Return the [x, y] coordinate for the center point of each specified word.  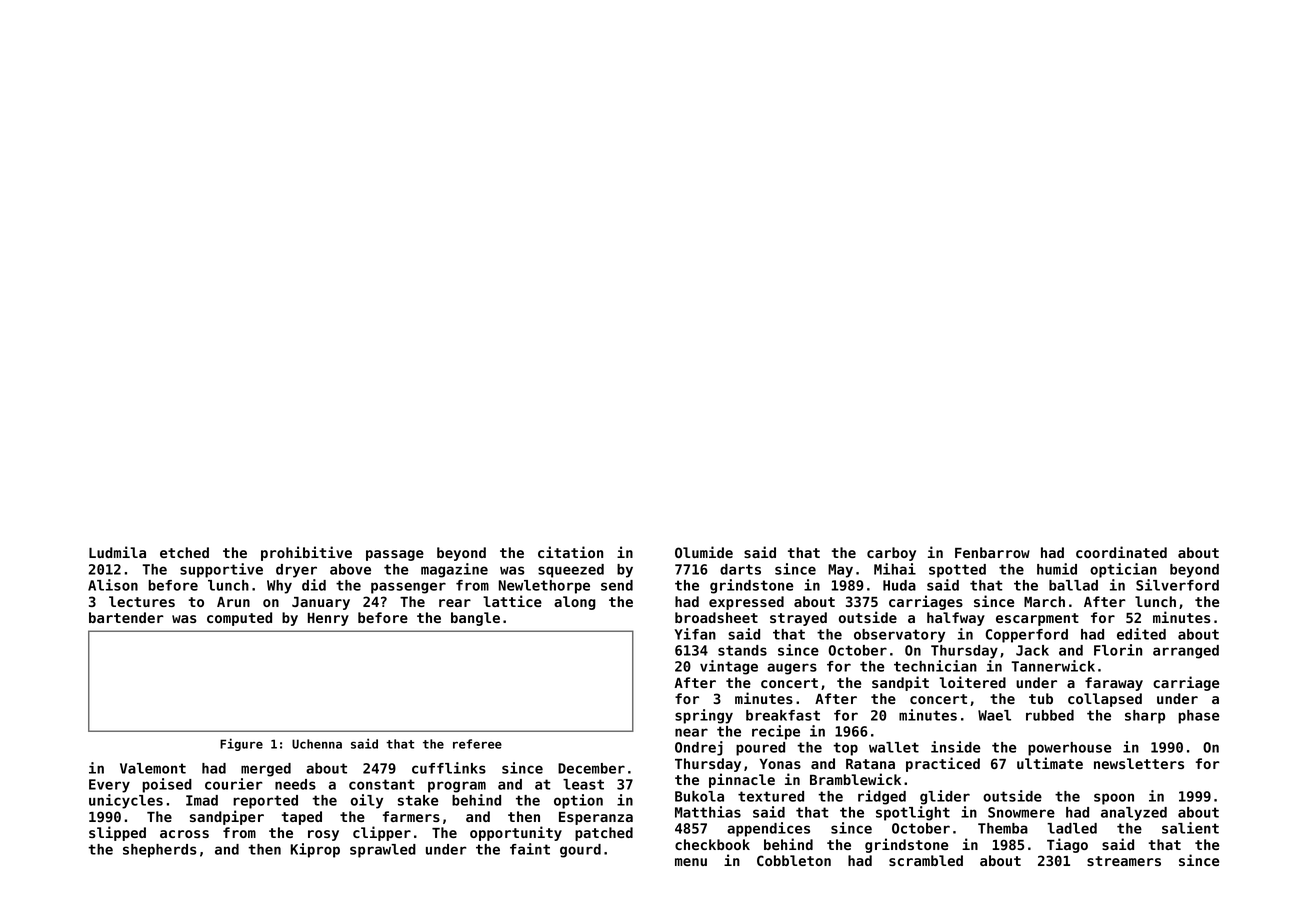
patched [604, 834]
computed [239, 619]
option [578, 801]
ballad [1073, 585]
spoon [1114, 799]
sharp [1145, 717]
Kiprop [315, 850]
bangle [475, 619]
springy [704, 716]
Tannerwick [1053, 666]
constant [382, 784]
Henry [328, 619]
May [840, 571]
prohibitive [306, 553]
